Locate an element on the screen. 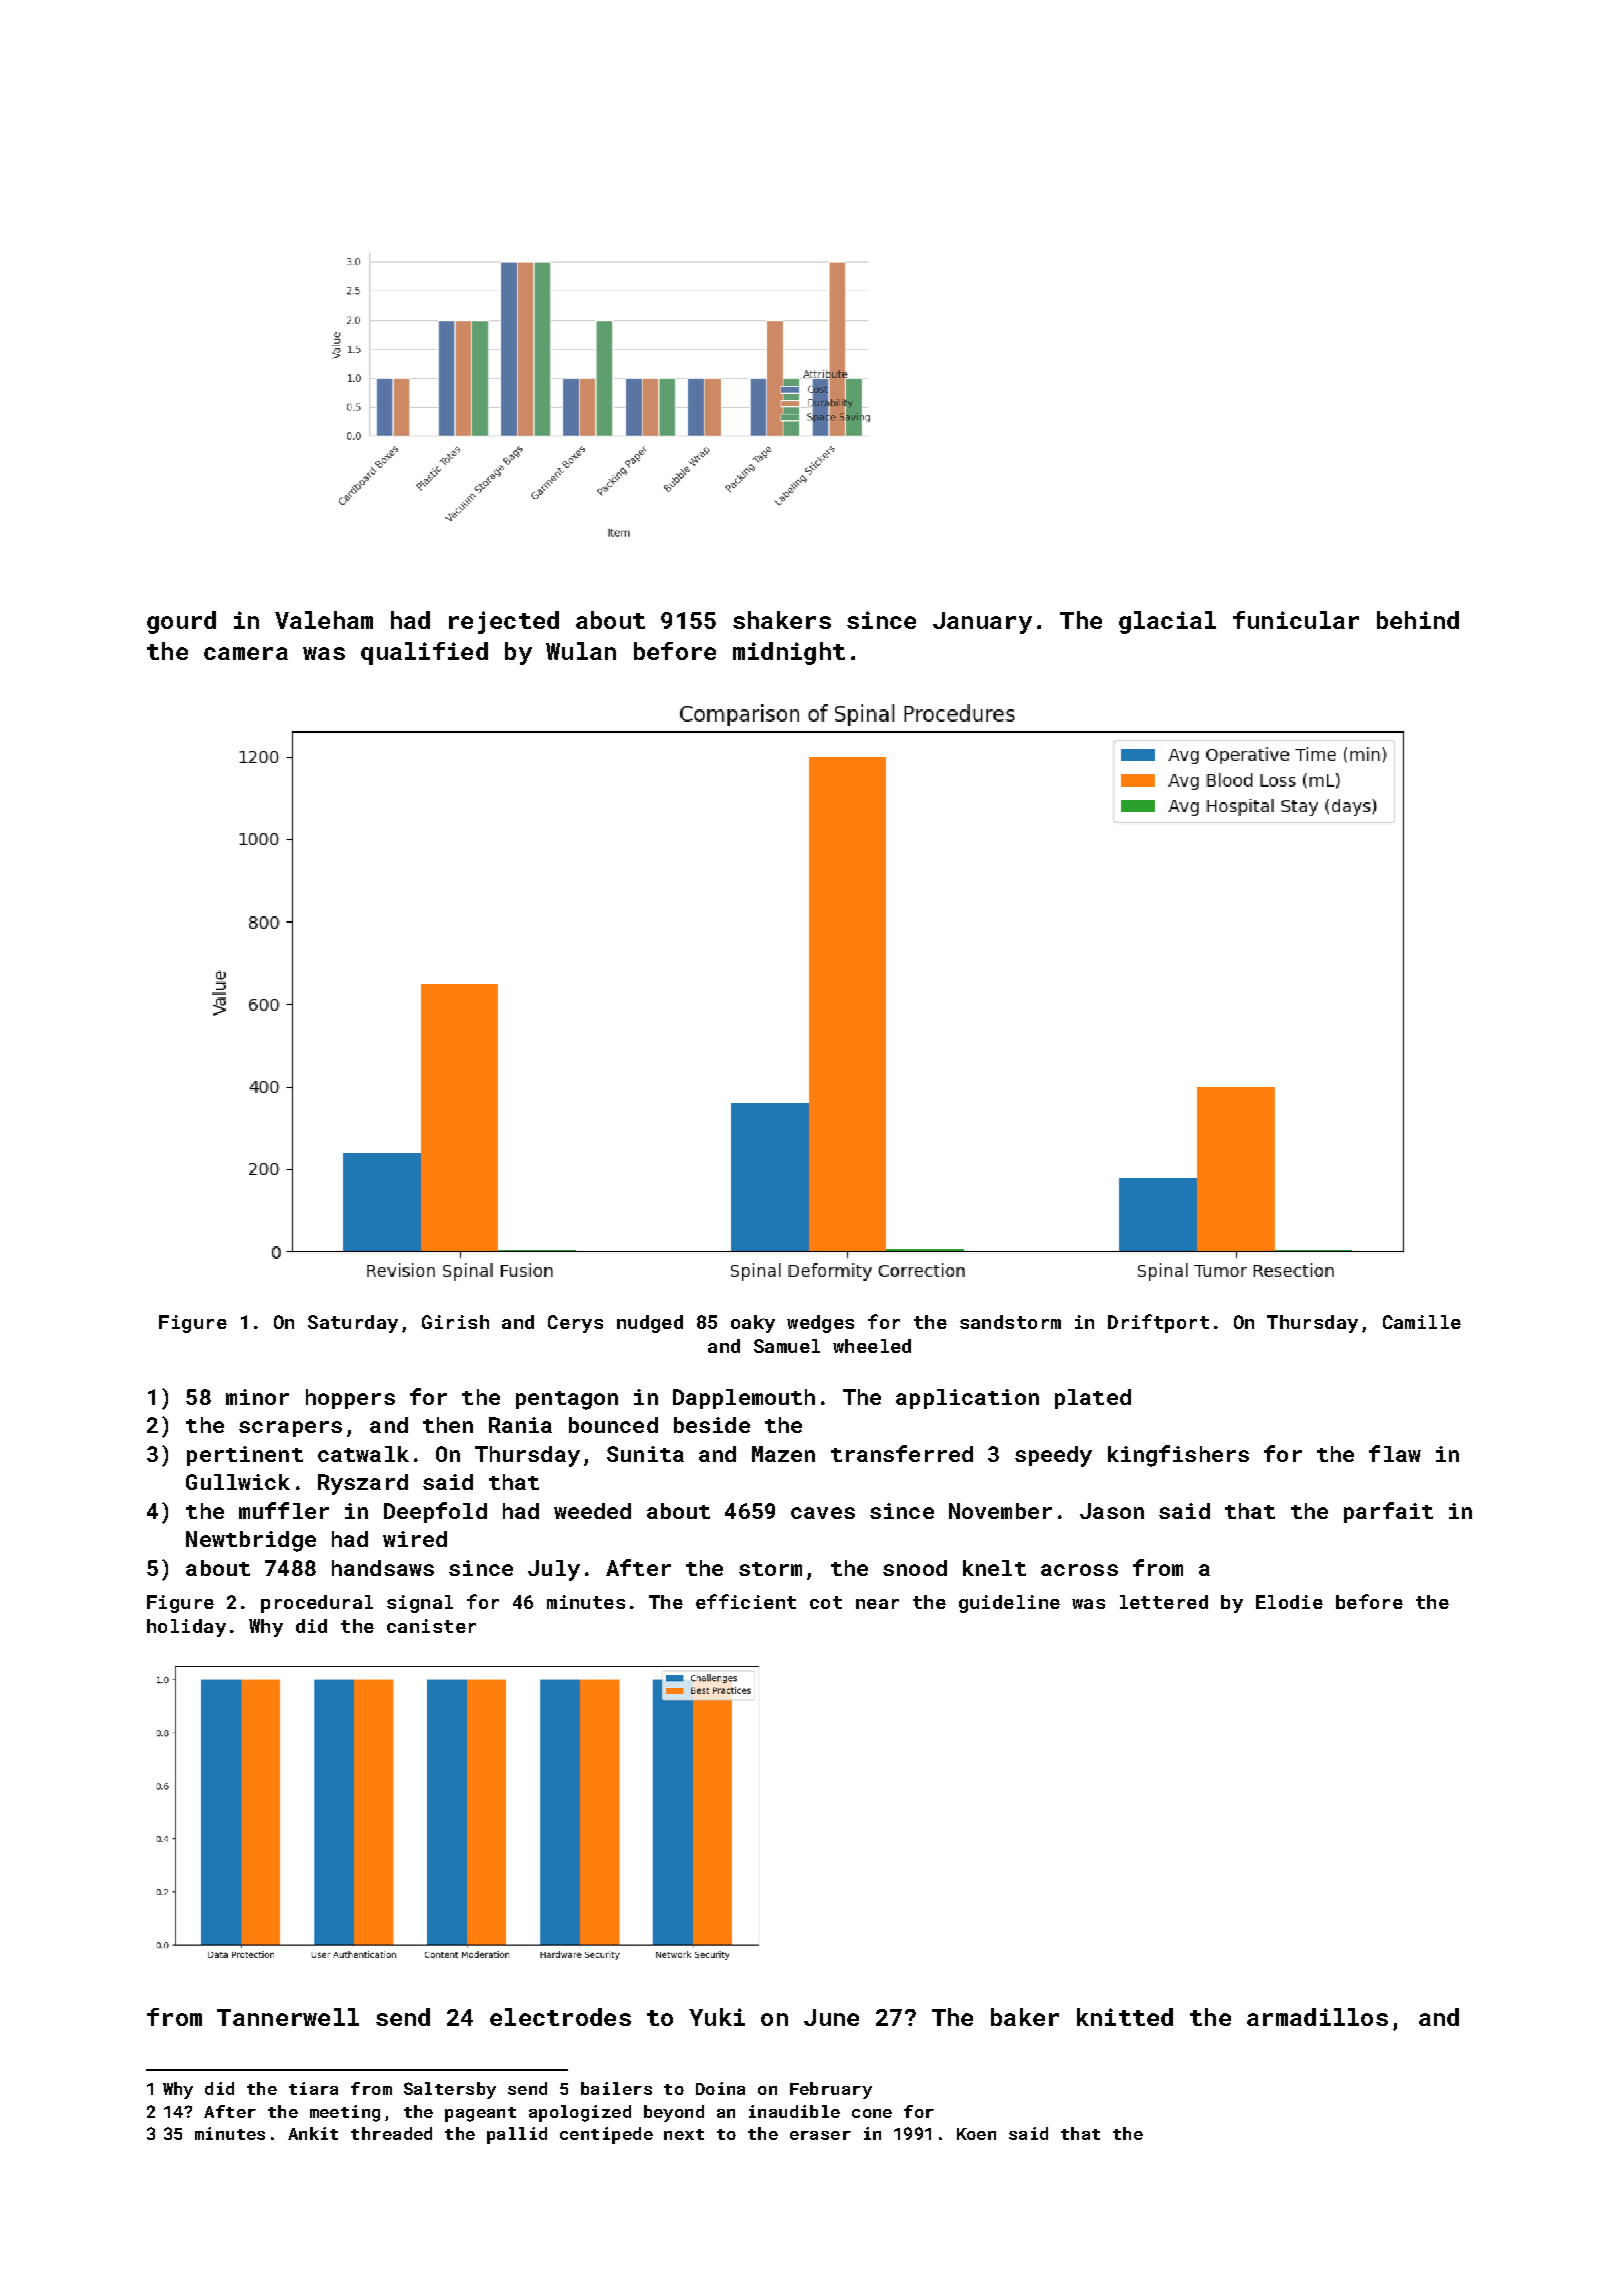 The height and width of the screenshot is (2292, 1620). glacial is located at coordinates (1167, 622).
